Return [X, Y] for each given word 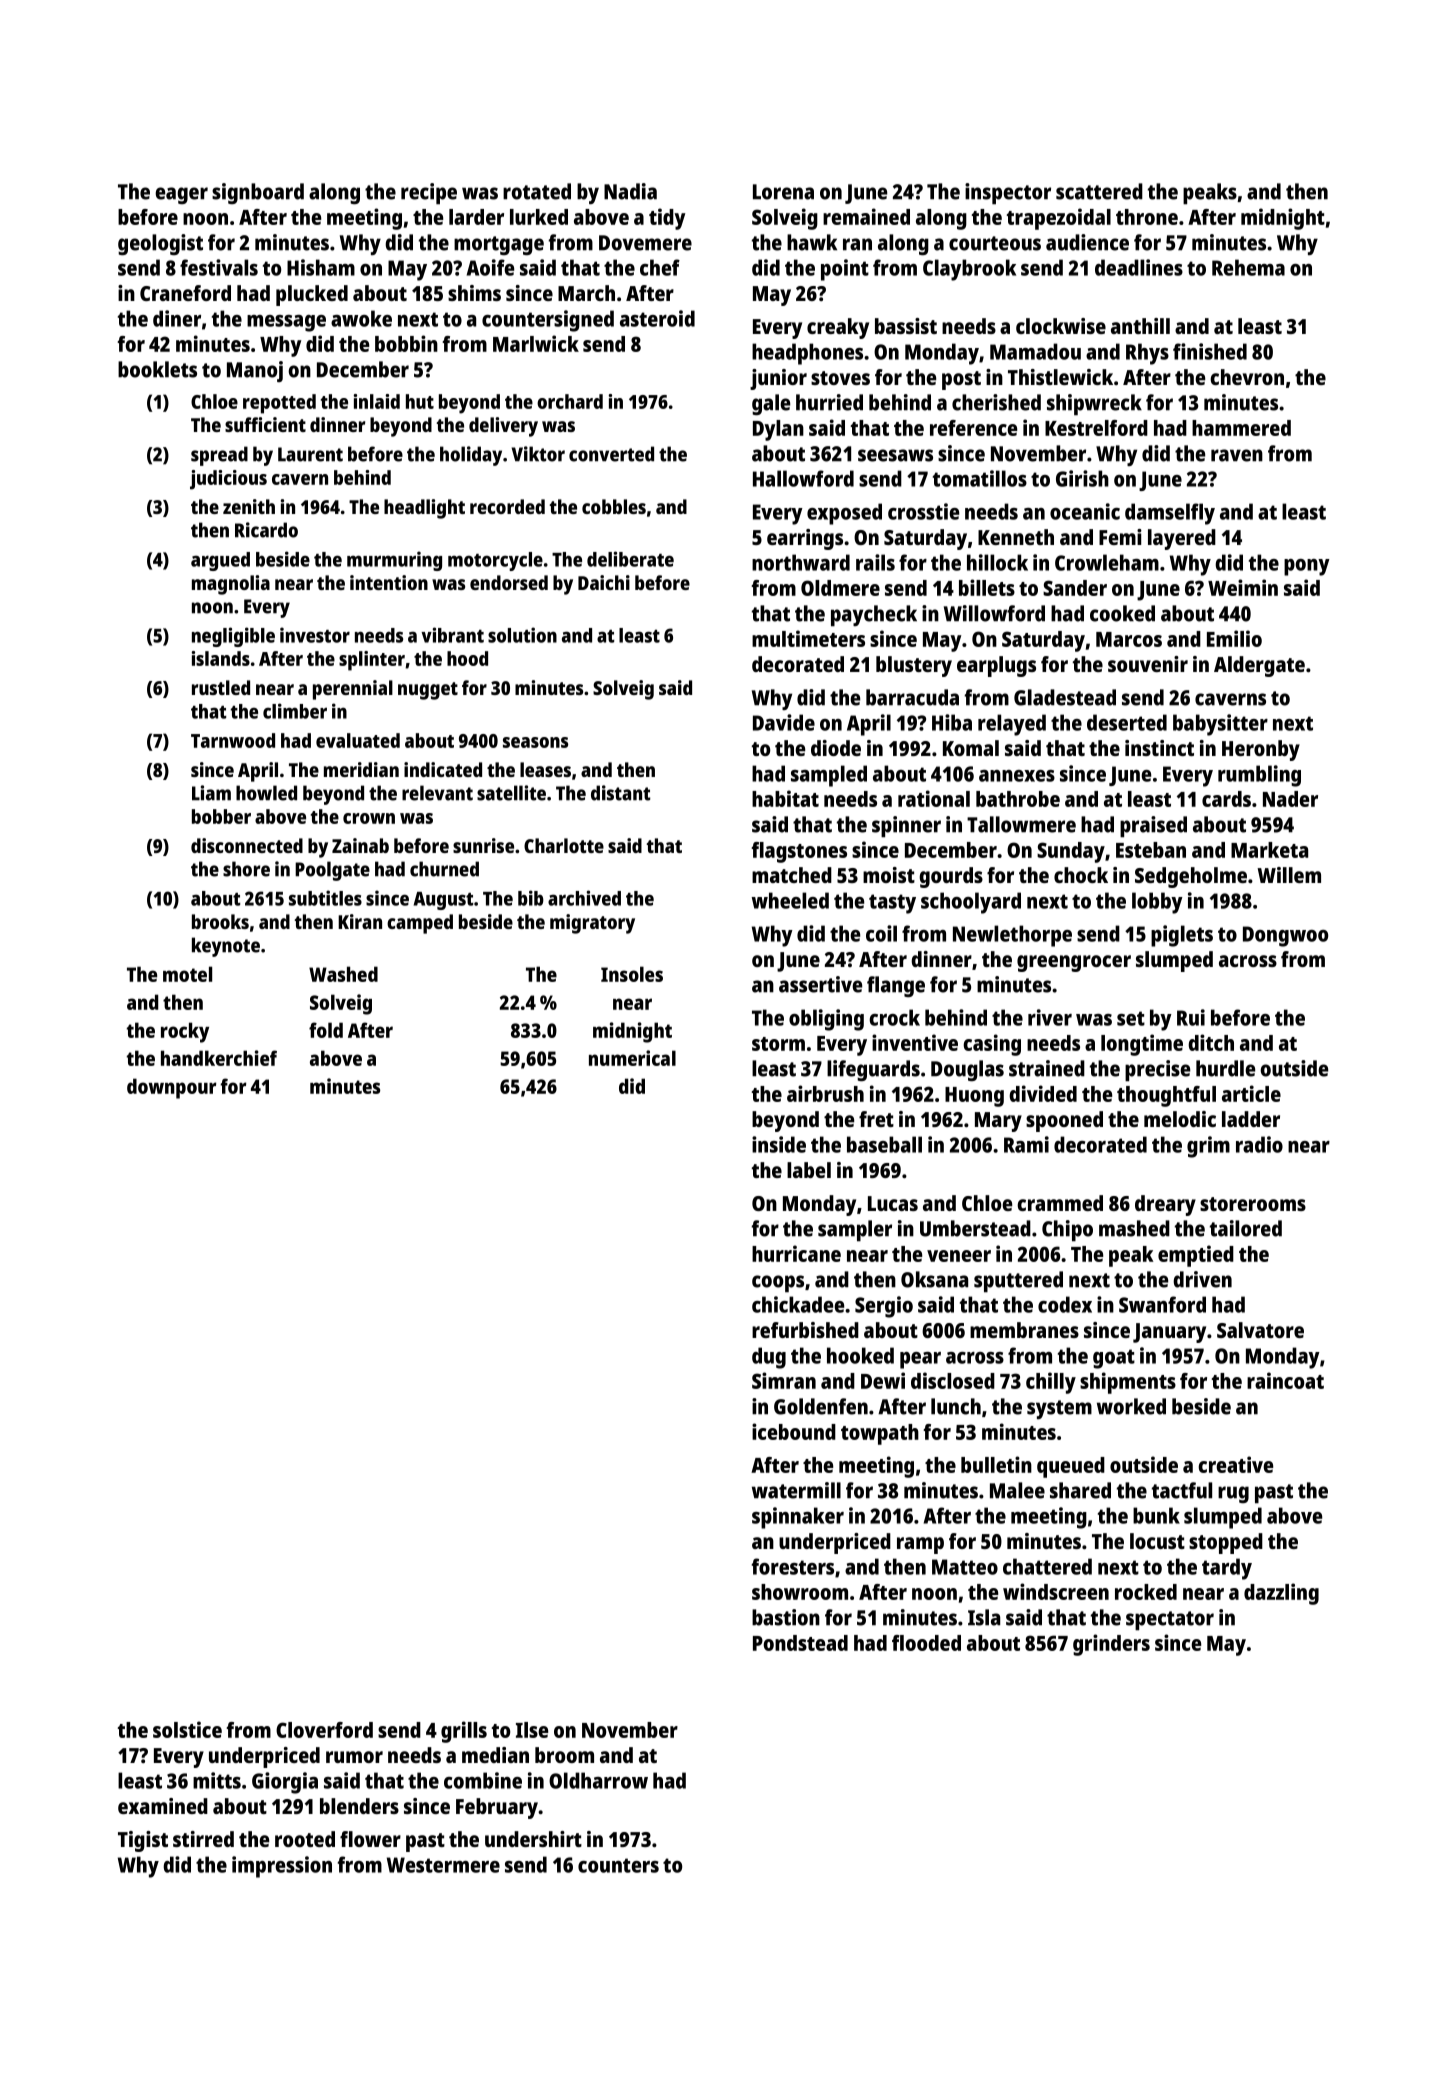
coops [778, 1284]
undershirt [533, 1839]
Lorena [783, 192]
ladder [1251, 1119]
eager [181, 195]
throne [1147, 217]
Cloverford [324, 1730]
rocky [185, 1032]
